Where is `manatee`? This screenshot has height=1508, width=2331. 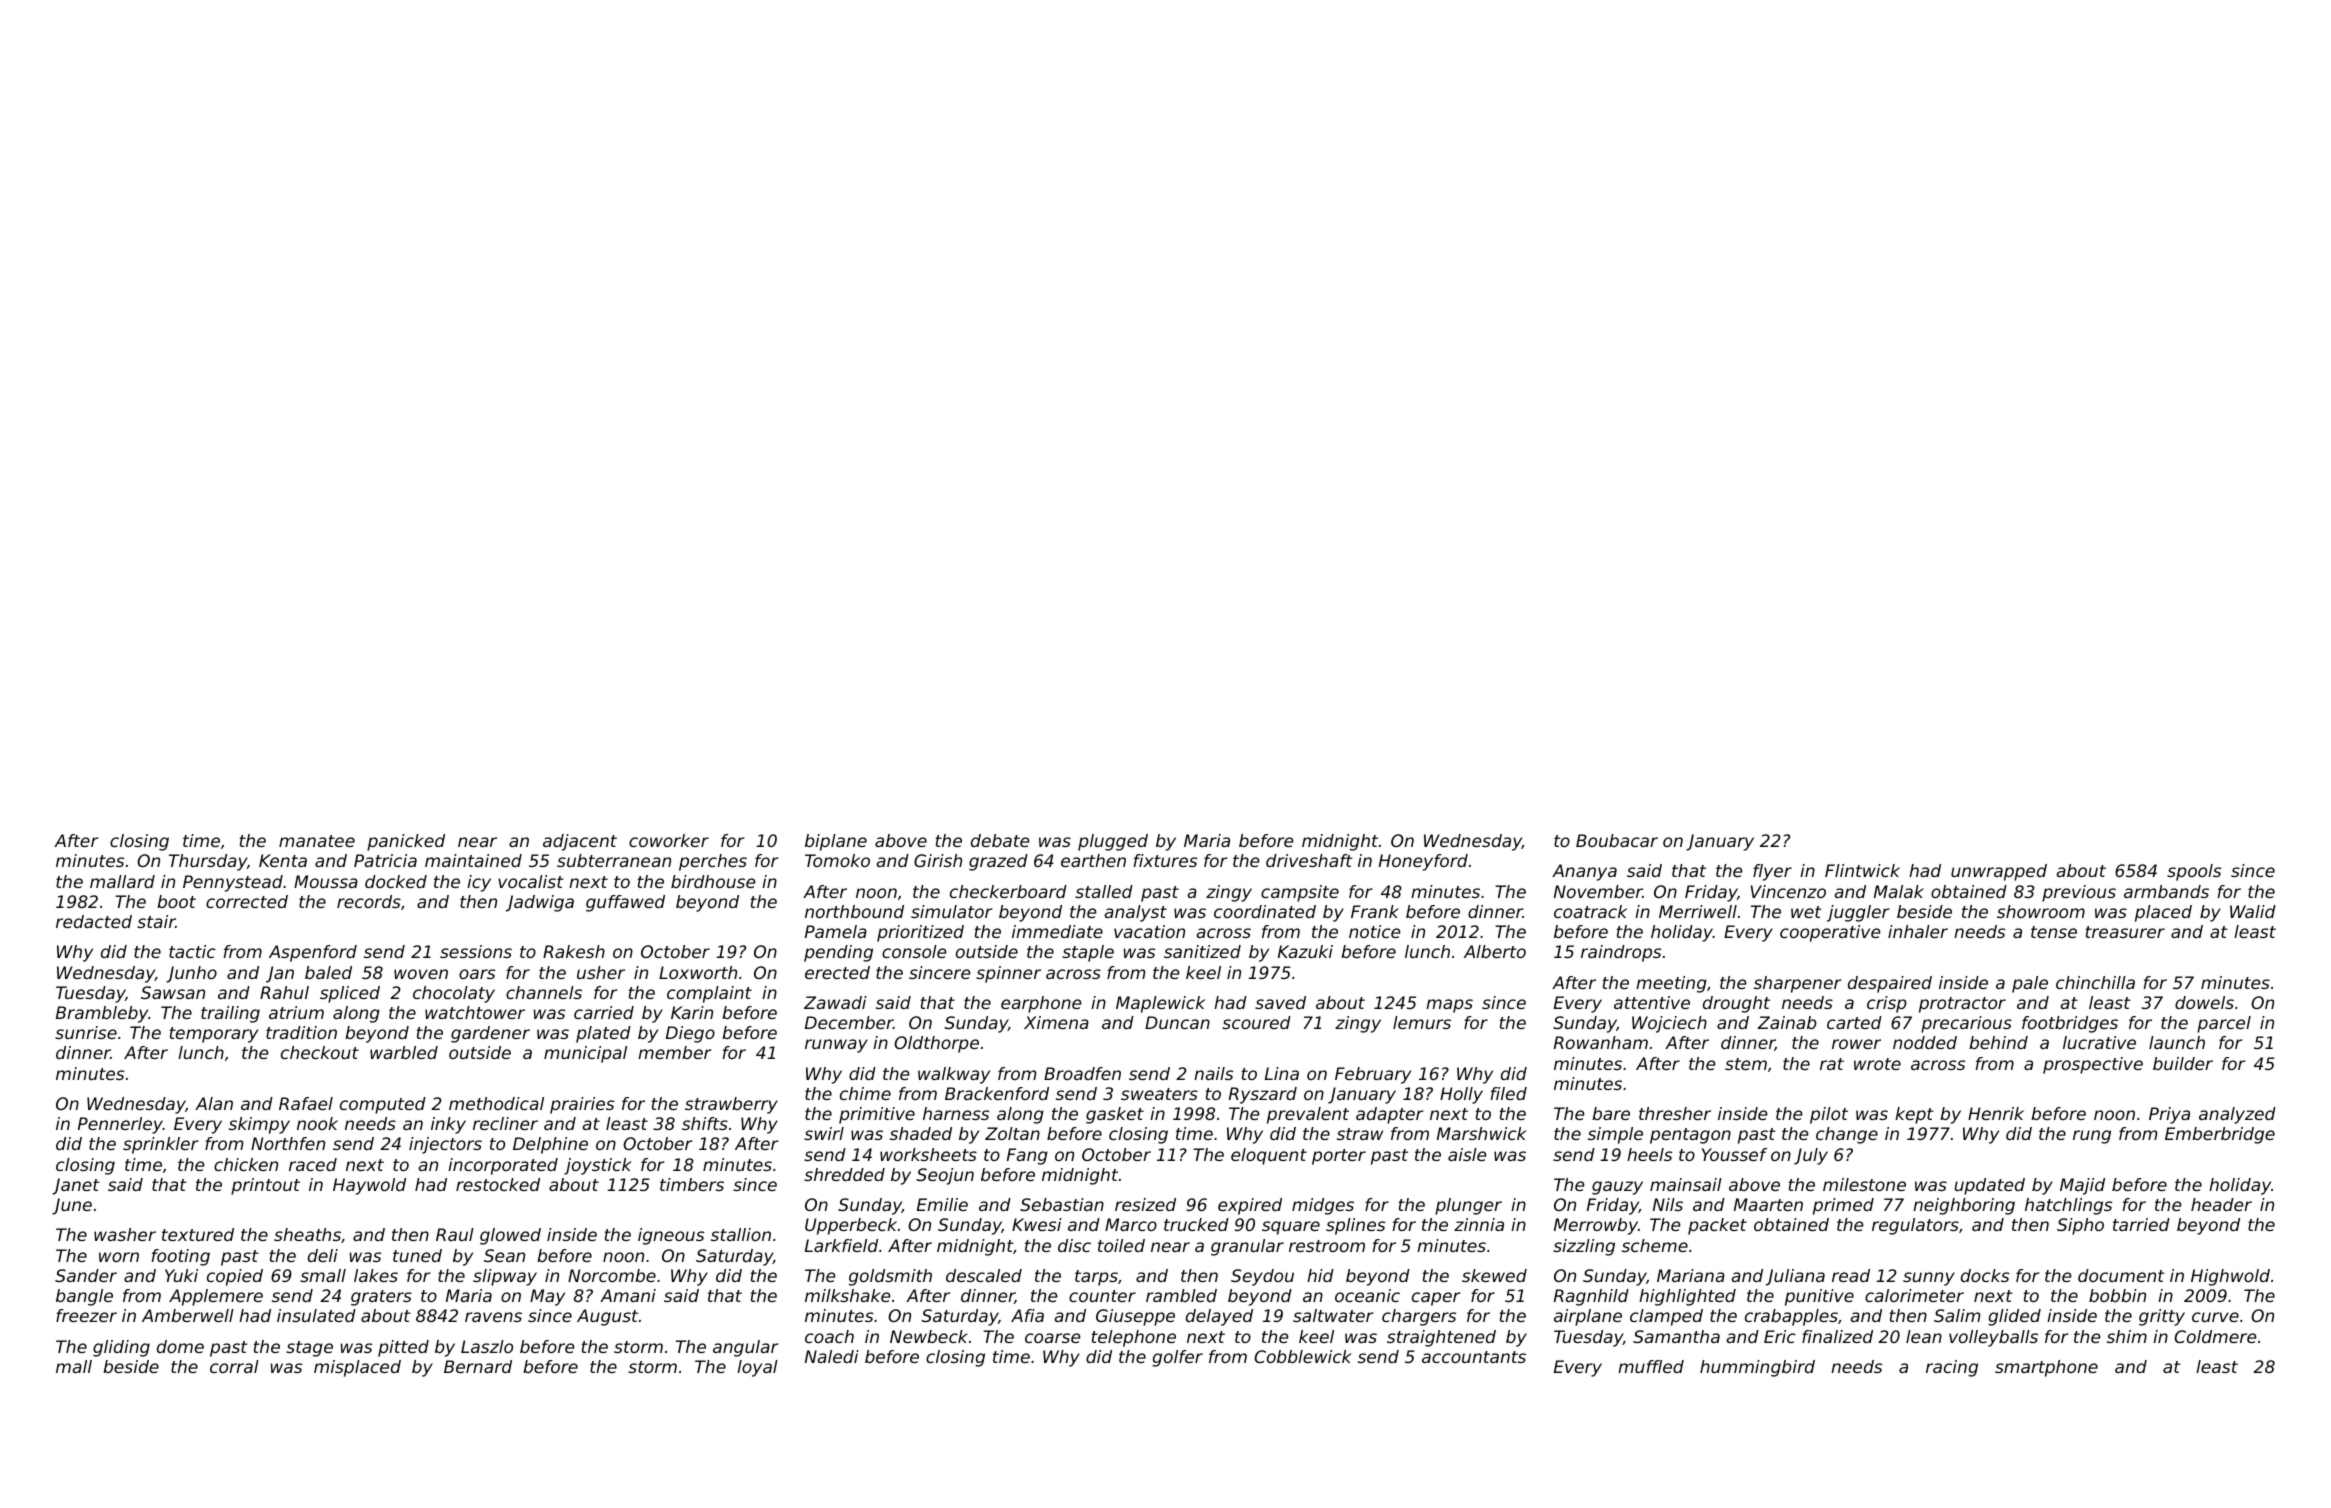
manatee is located at coordinates (317, 841).
